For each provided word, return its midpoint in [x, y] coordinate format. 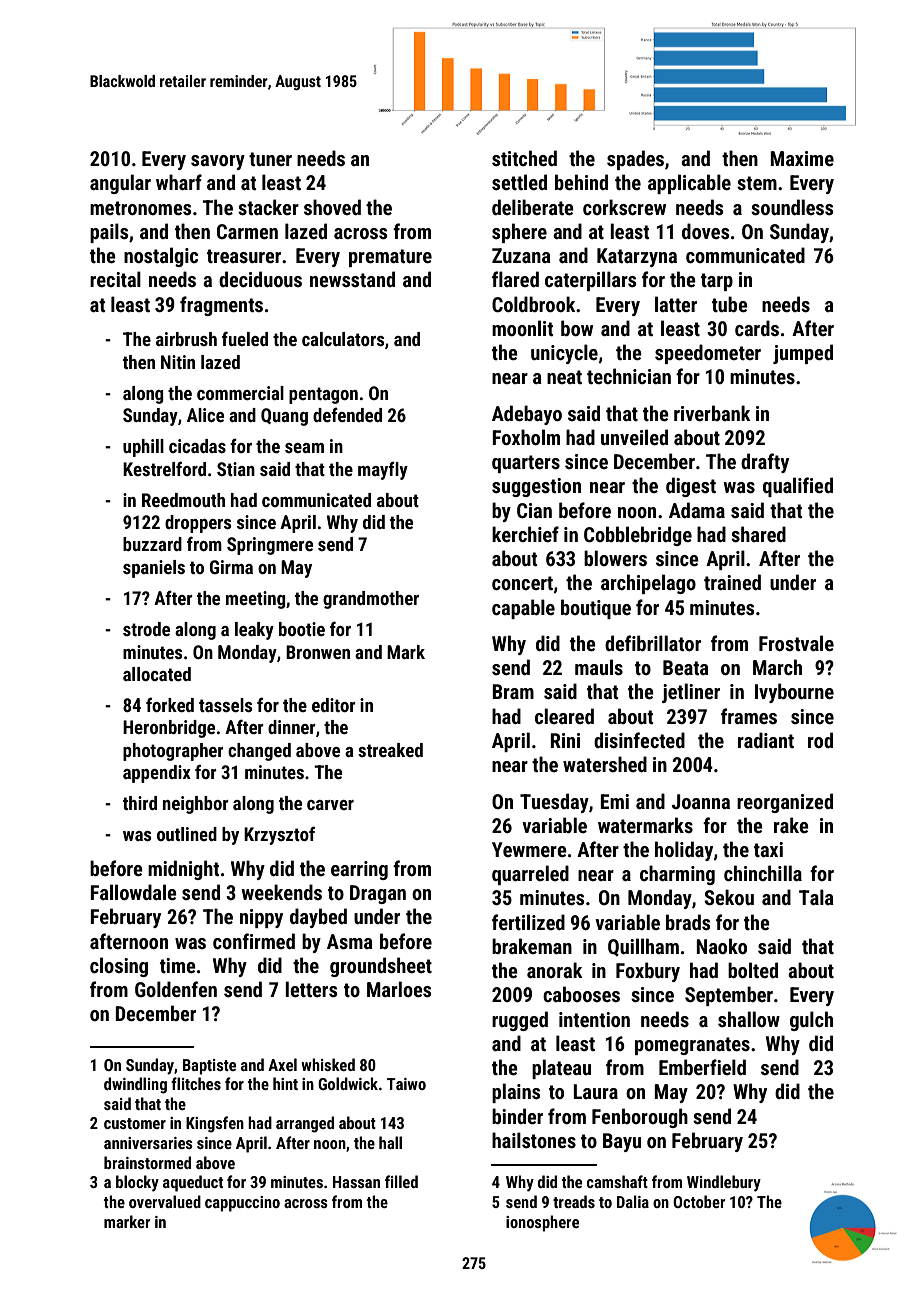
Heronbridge [169, 729]
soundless [792, 207]
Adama [697, 510]
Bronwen [318, 652]
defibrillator [653, 643]
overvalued [165, 1201]
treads [574, 1201]
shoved [332, 207]
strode [146, 629]
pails [109, 233]
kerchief [525, 534]
